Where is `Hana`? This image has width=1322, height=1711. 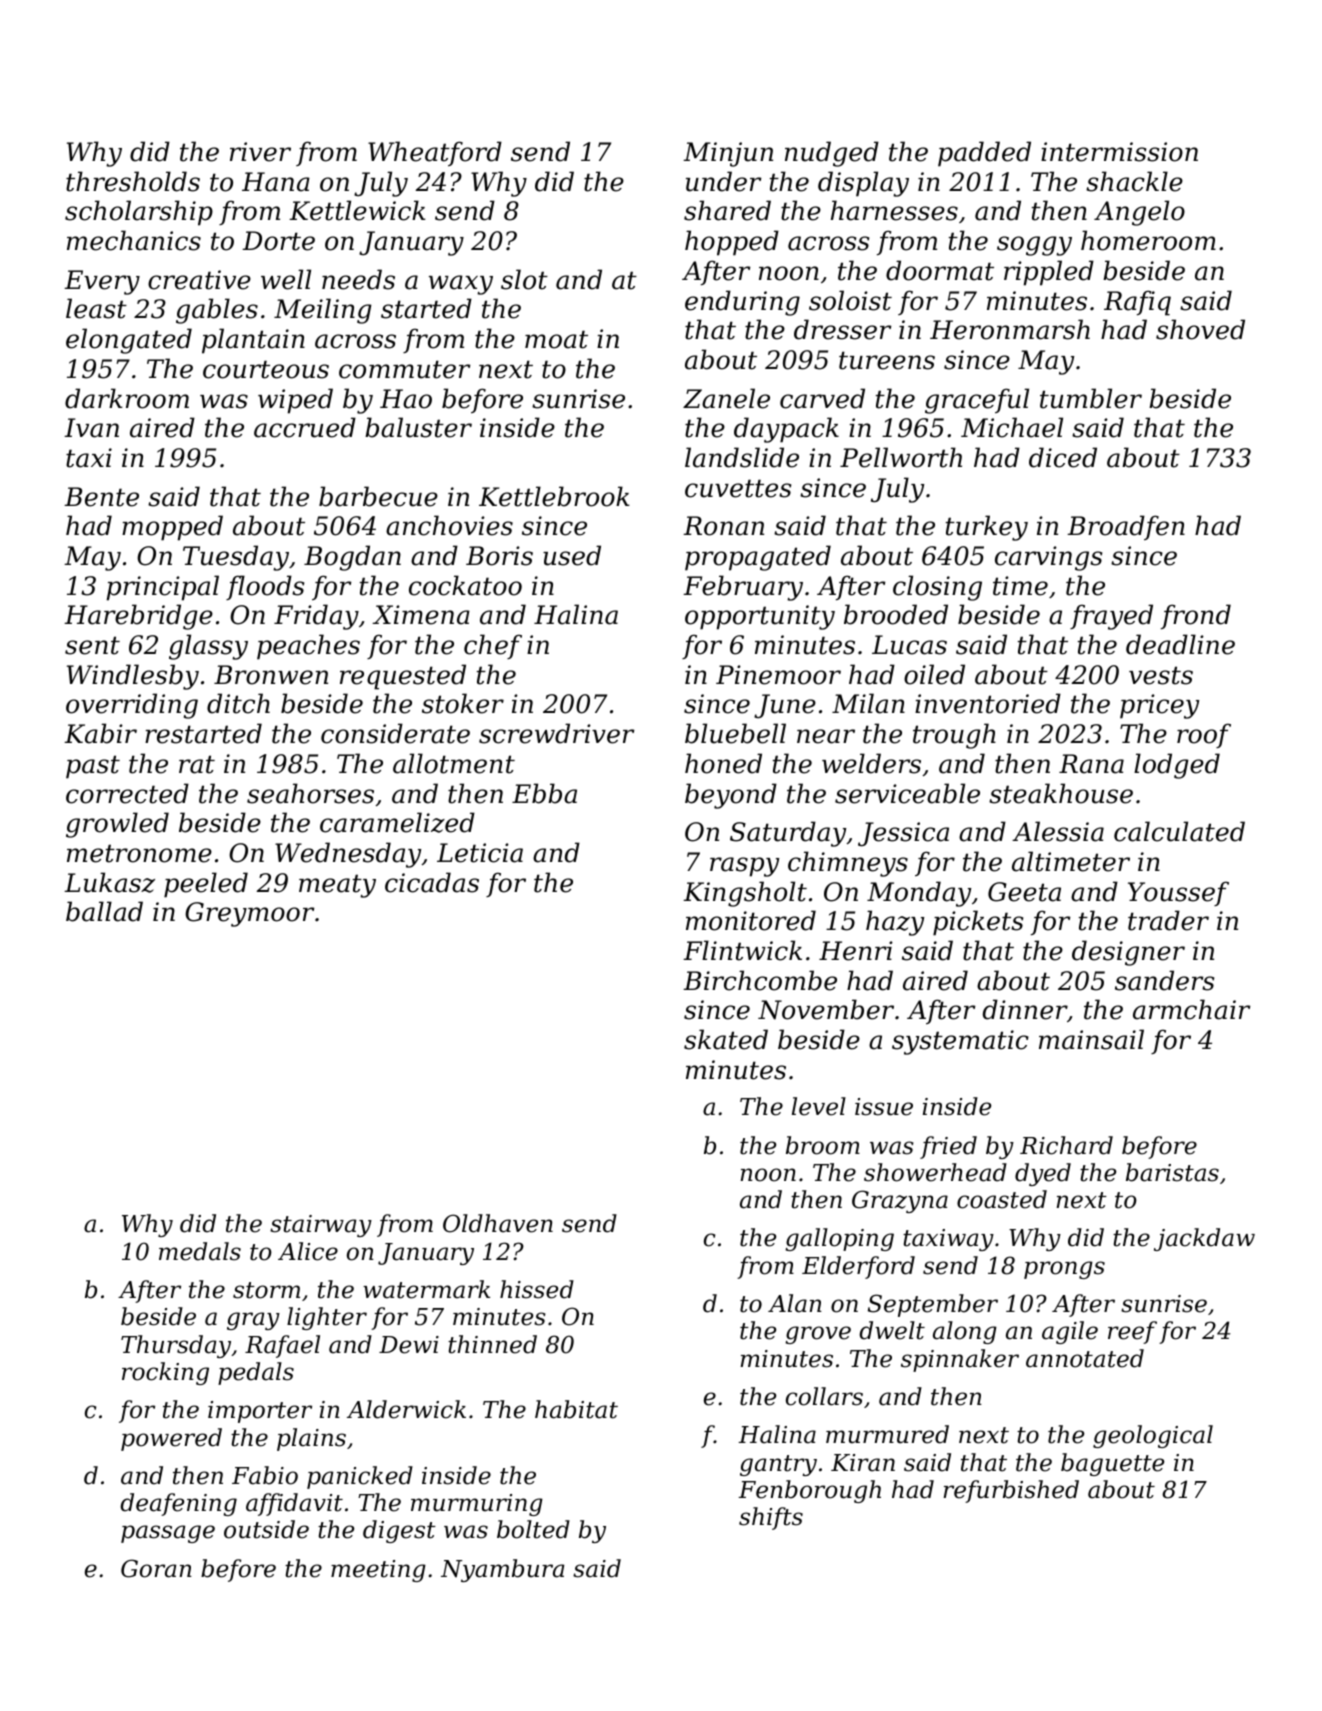 Hana is located at coordinates (276, 182).
